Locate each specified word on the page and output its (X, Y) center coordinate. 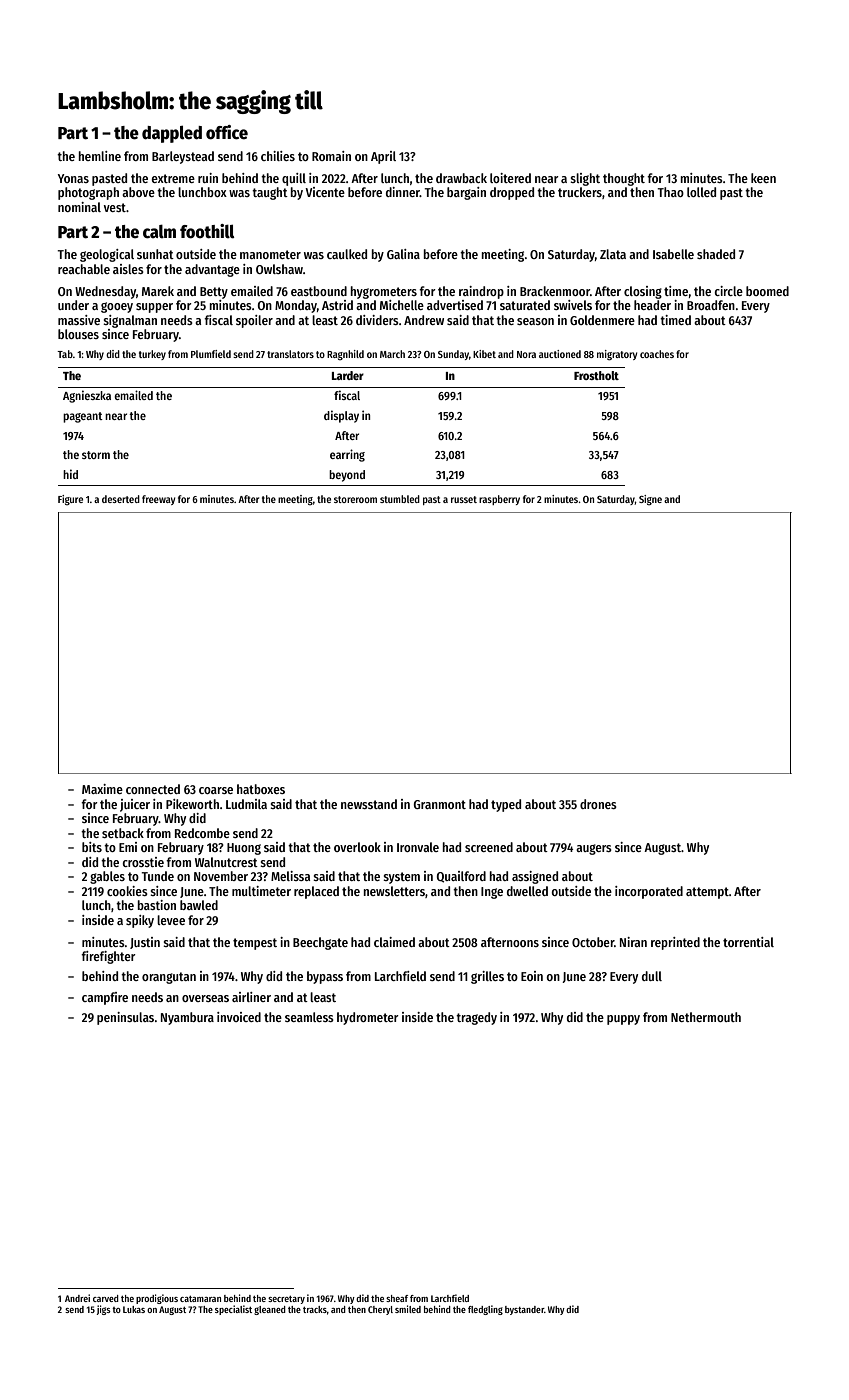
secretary (286, 1300)
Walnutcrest (226, 862)
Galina (403, 254)
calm (159, 232)
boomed (767, 291)
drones (598, 804)
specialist (233, 1310)
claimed (394, 942)
